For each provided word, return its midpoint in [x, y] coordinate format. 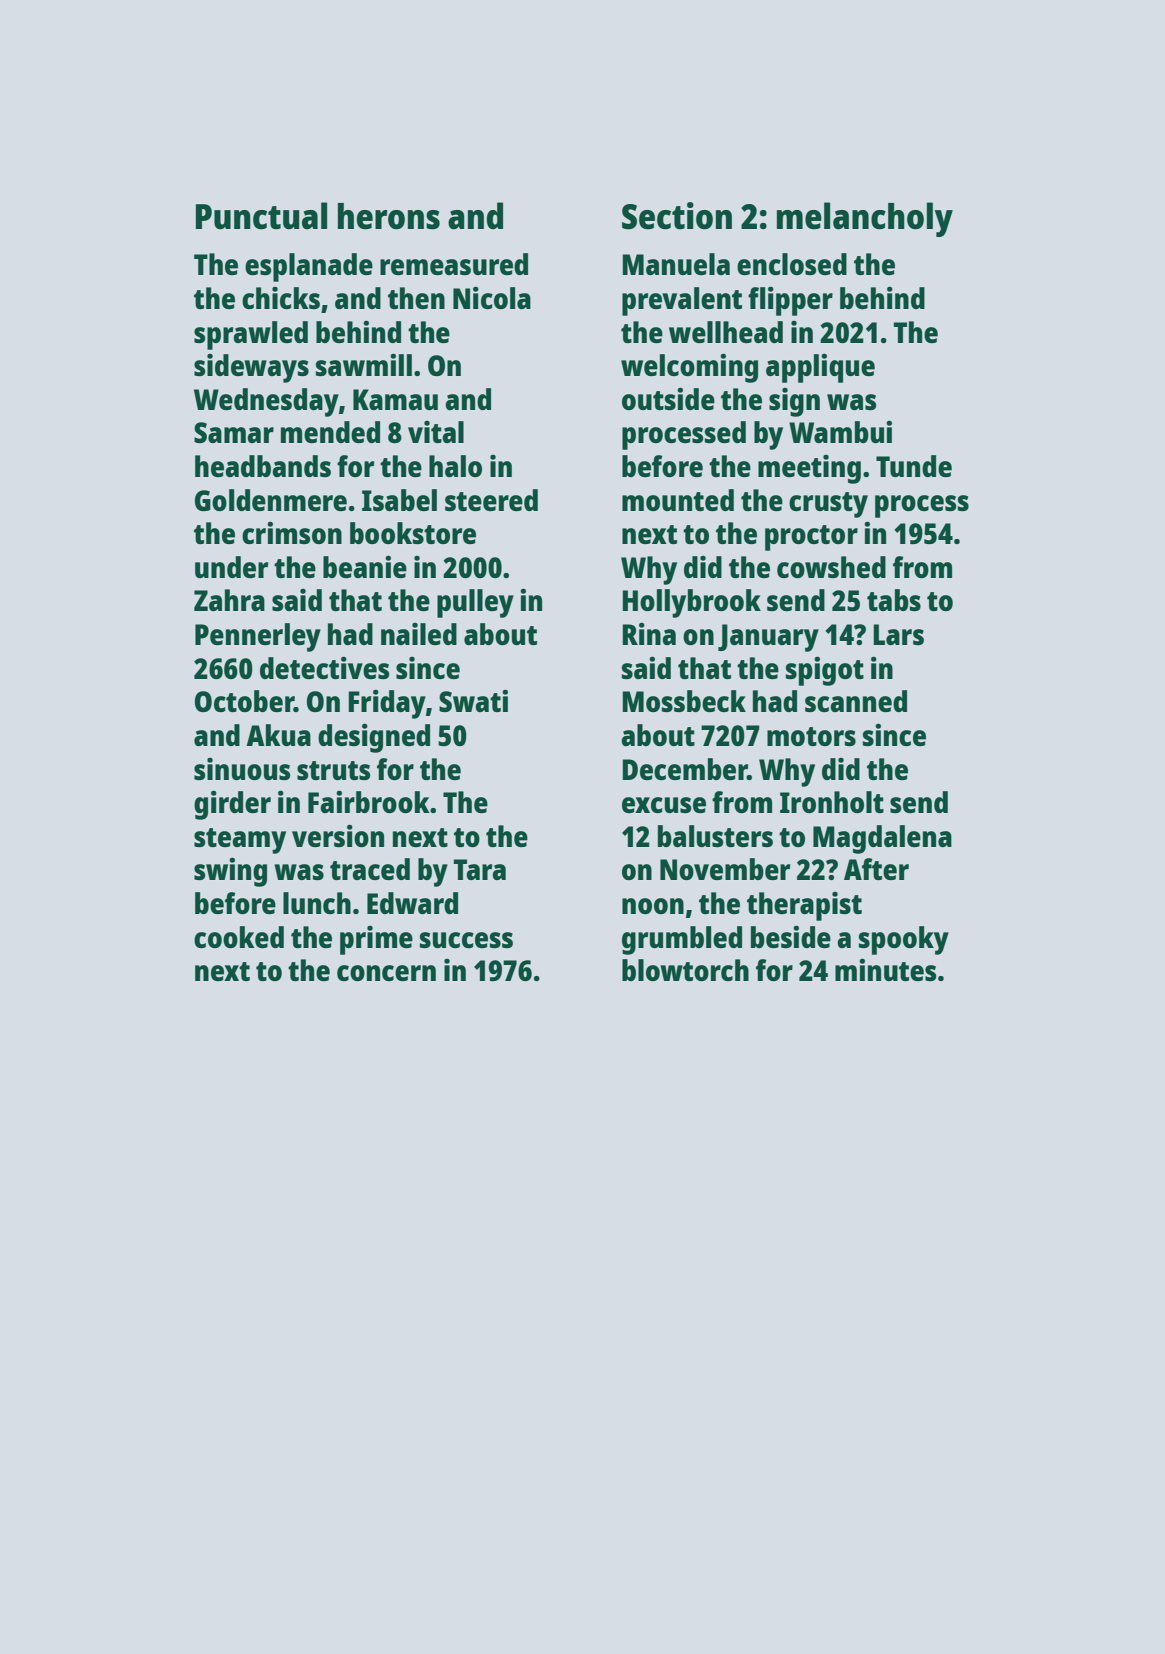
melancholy [865, 219]
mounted [678, 500]
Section [677, 216]
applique [820, 368]
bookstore [413, 533]
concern [386, 973]
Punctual [261, 216]
